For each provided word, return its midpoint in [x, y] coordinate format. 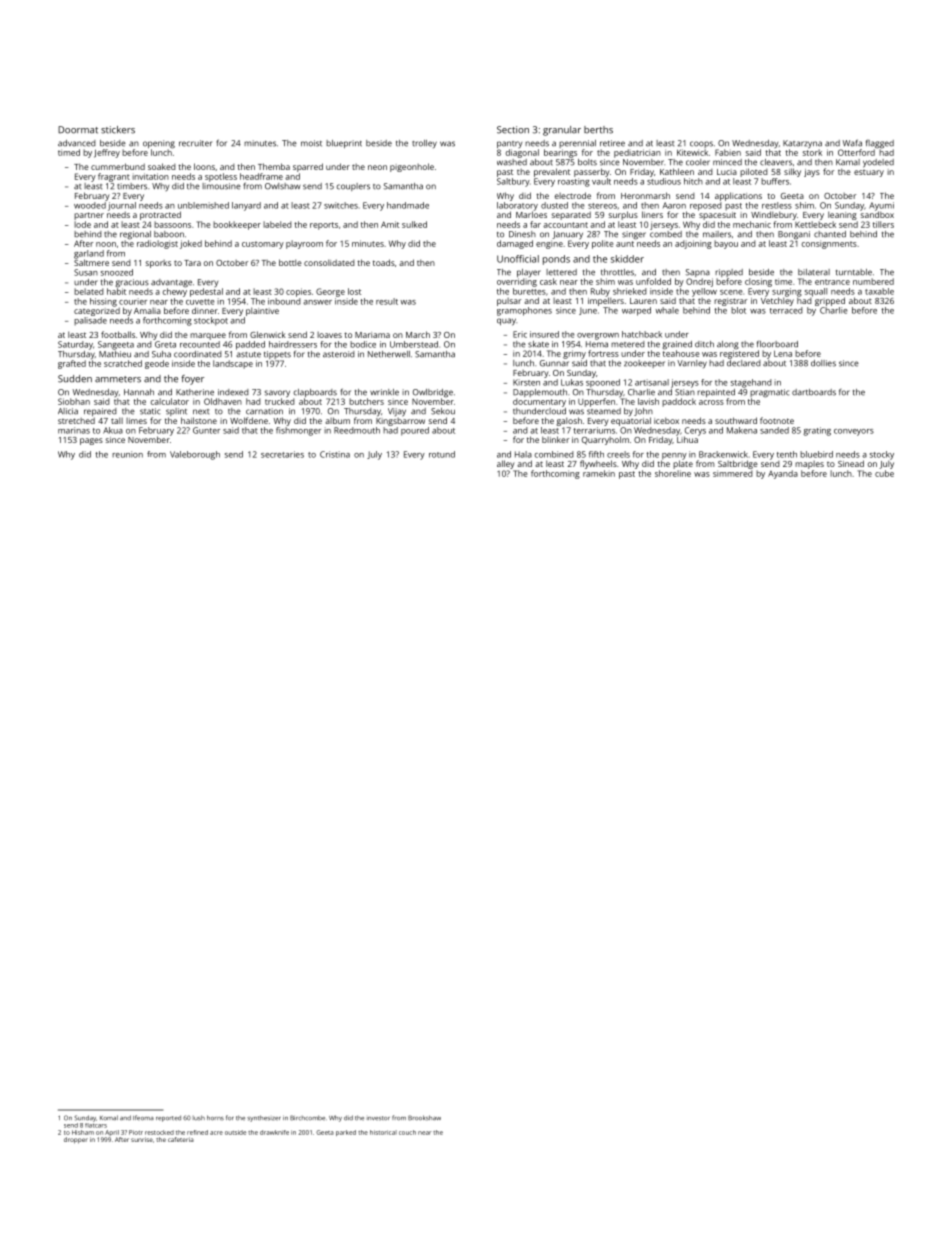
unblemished [203, 205]
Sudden [75, 379]
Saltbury [513, 182]
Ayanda [783, 474]
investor [378, 1118]
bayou [726, 244]
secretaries [282, 454]
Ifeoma [143, 1118]
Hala [523, 454]
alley [506, 464]
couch [407, 1132]
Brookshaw [424, 1118]
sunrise [142, 1139]
